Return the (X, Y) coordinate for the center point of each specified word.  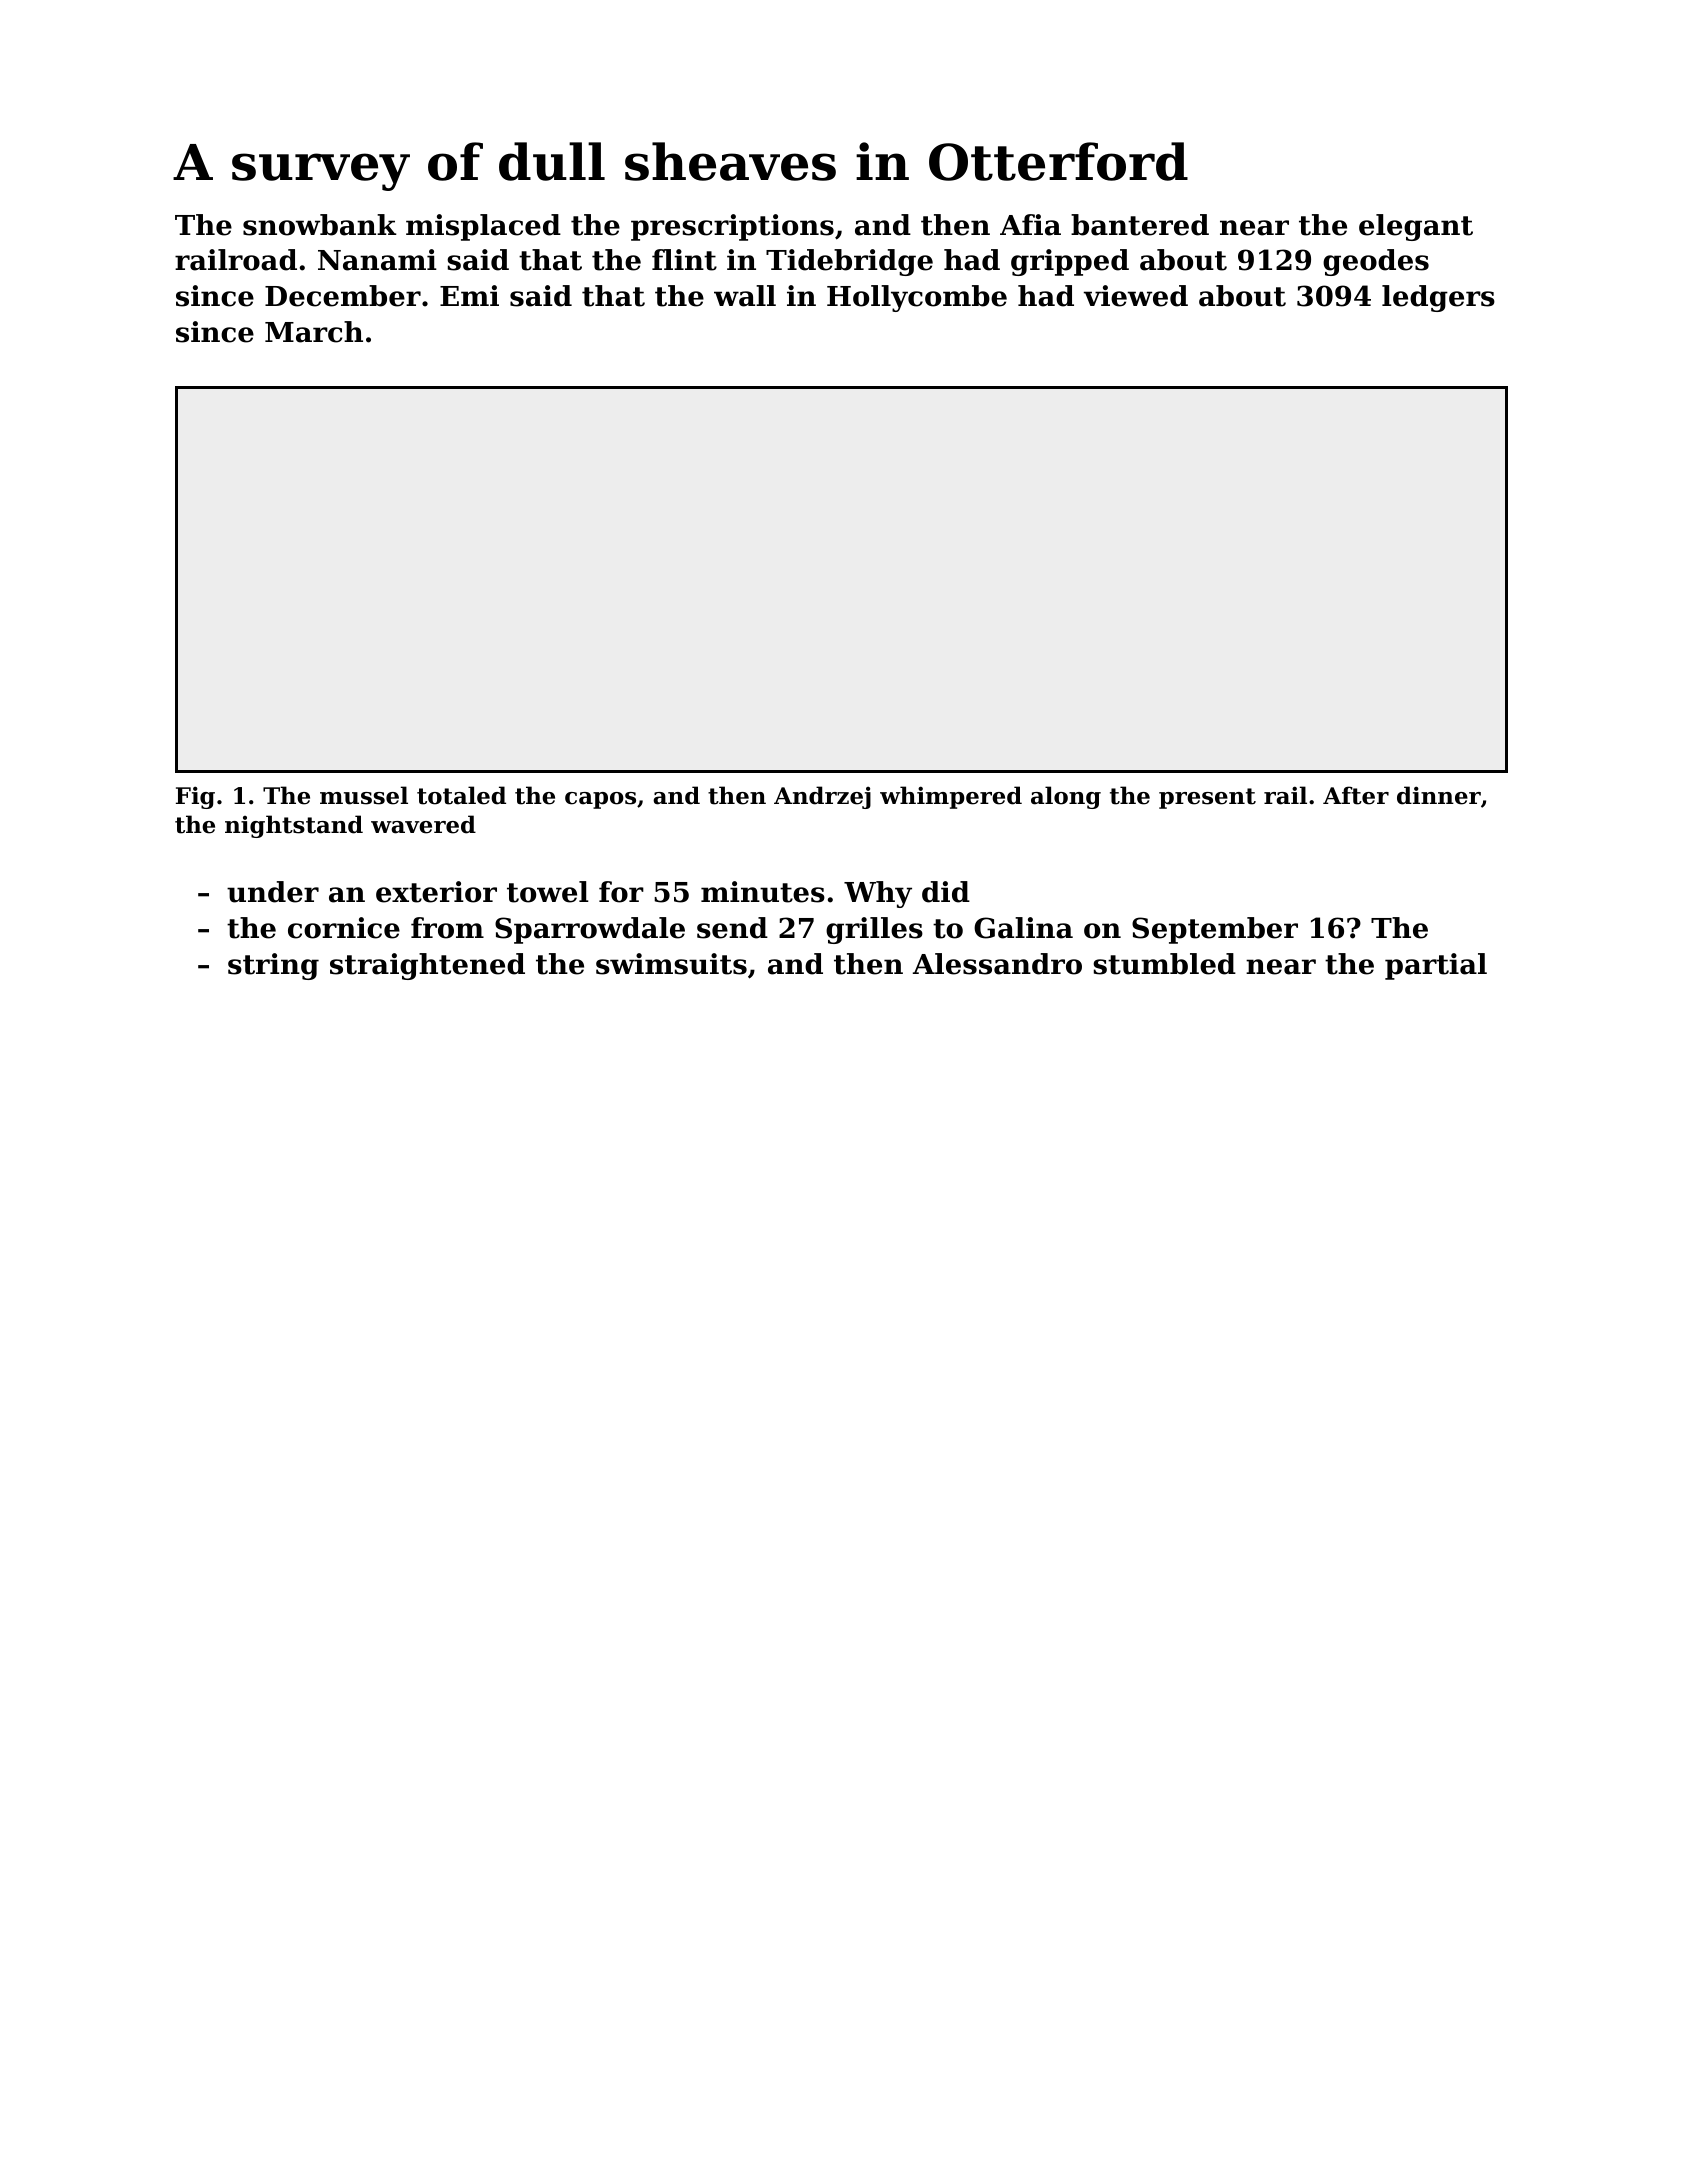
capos (600, 800)
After (1356, 795)
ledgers (1438, 298)
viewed (1136, 296)
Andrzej (822, 797)
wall (745, 296)
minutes (763, 892)
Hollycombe (917, 298)
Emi (469, 295)
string (273, 966)
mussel (364, 795)
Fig (195, 797)
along (1066, 797)
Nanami (377, 260)
